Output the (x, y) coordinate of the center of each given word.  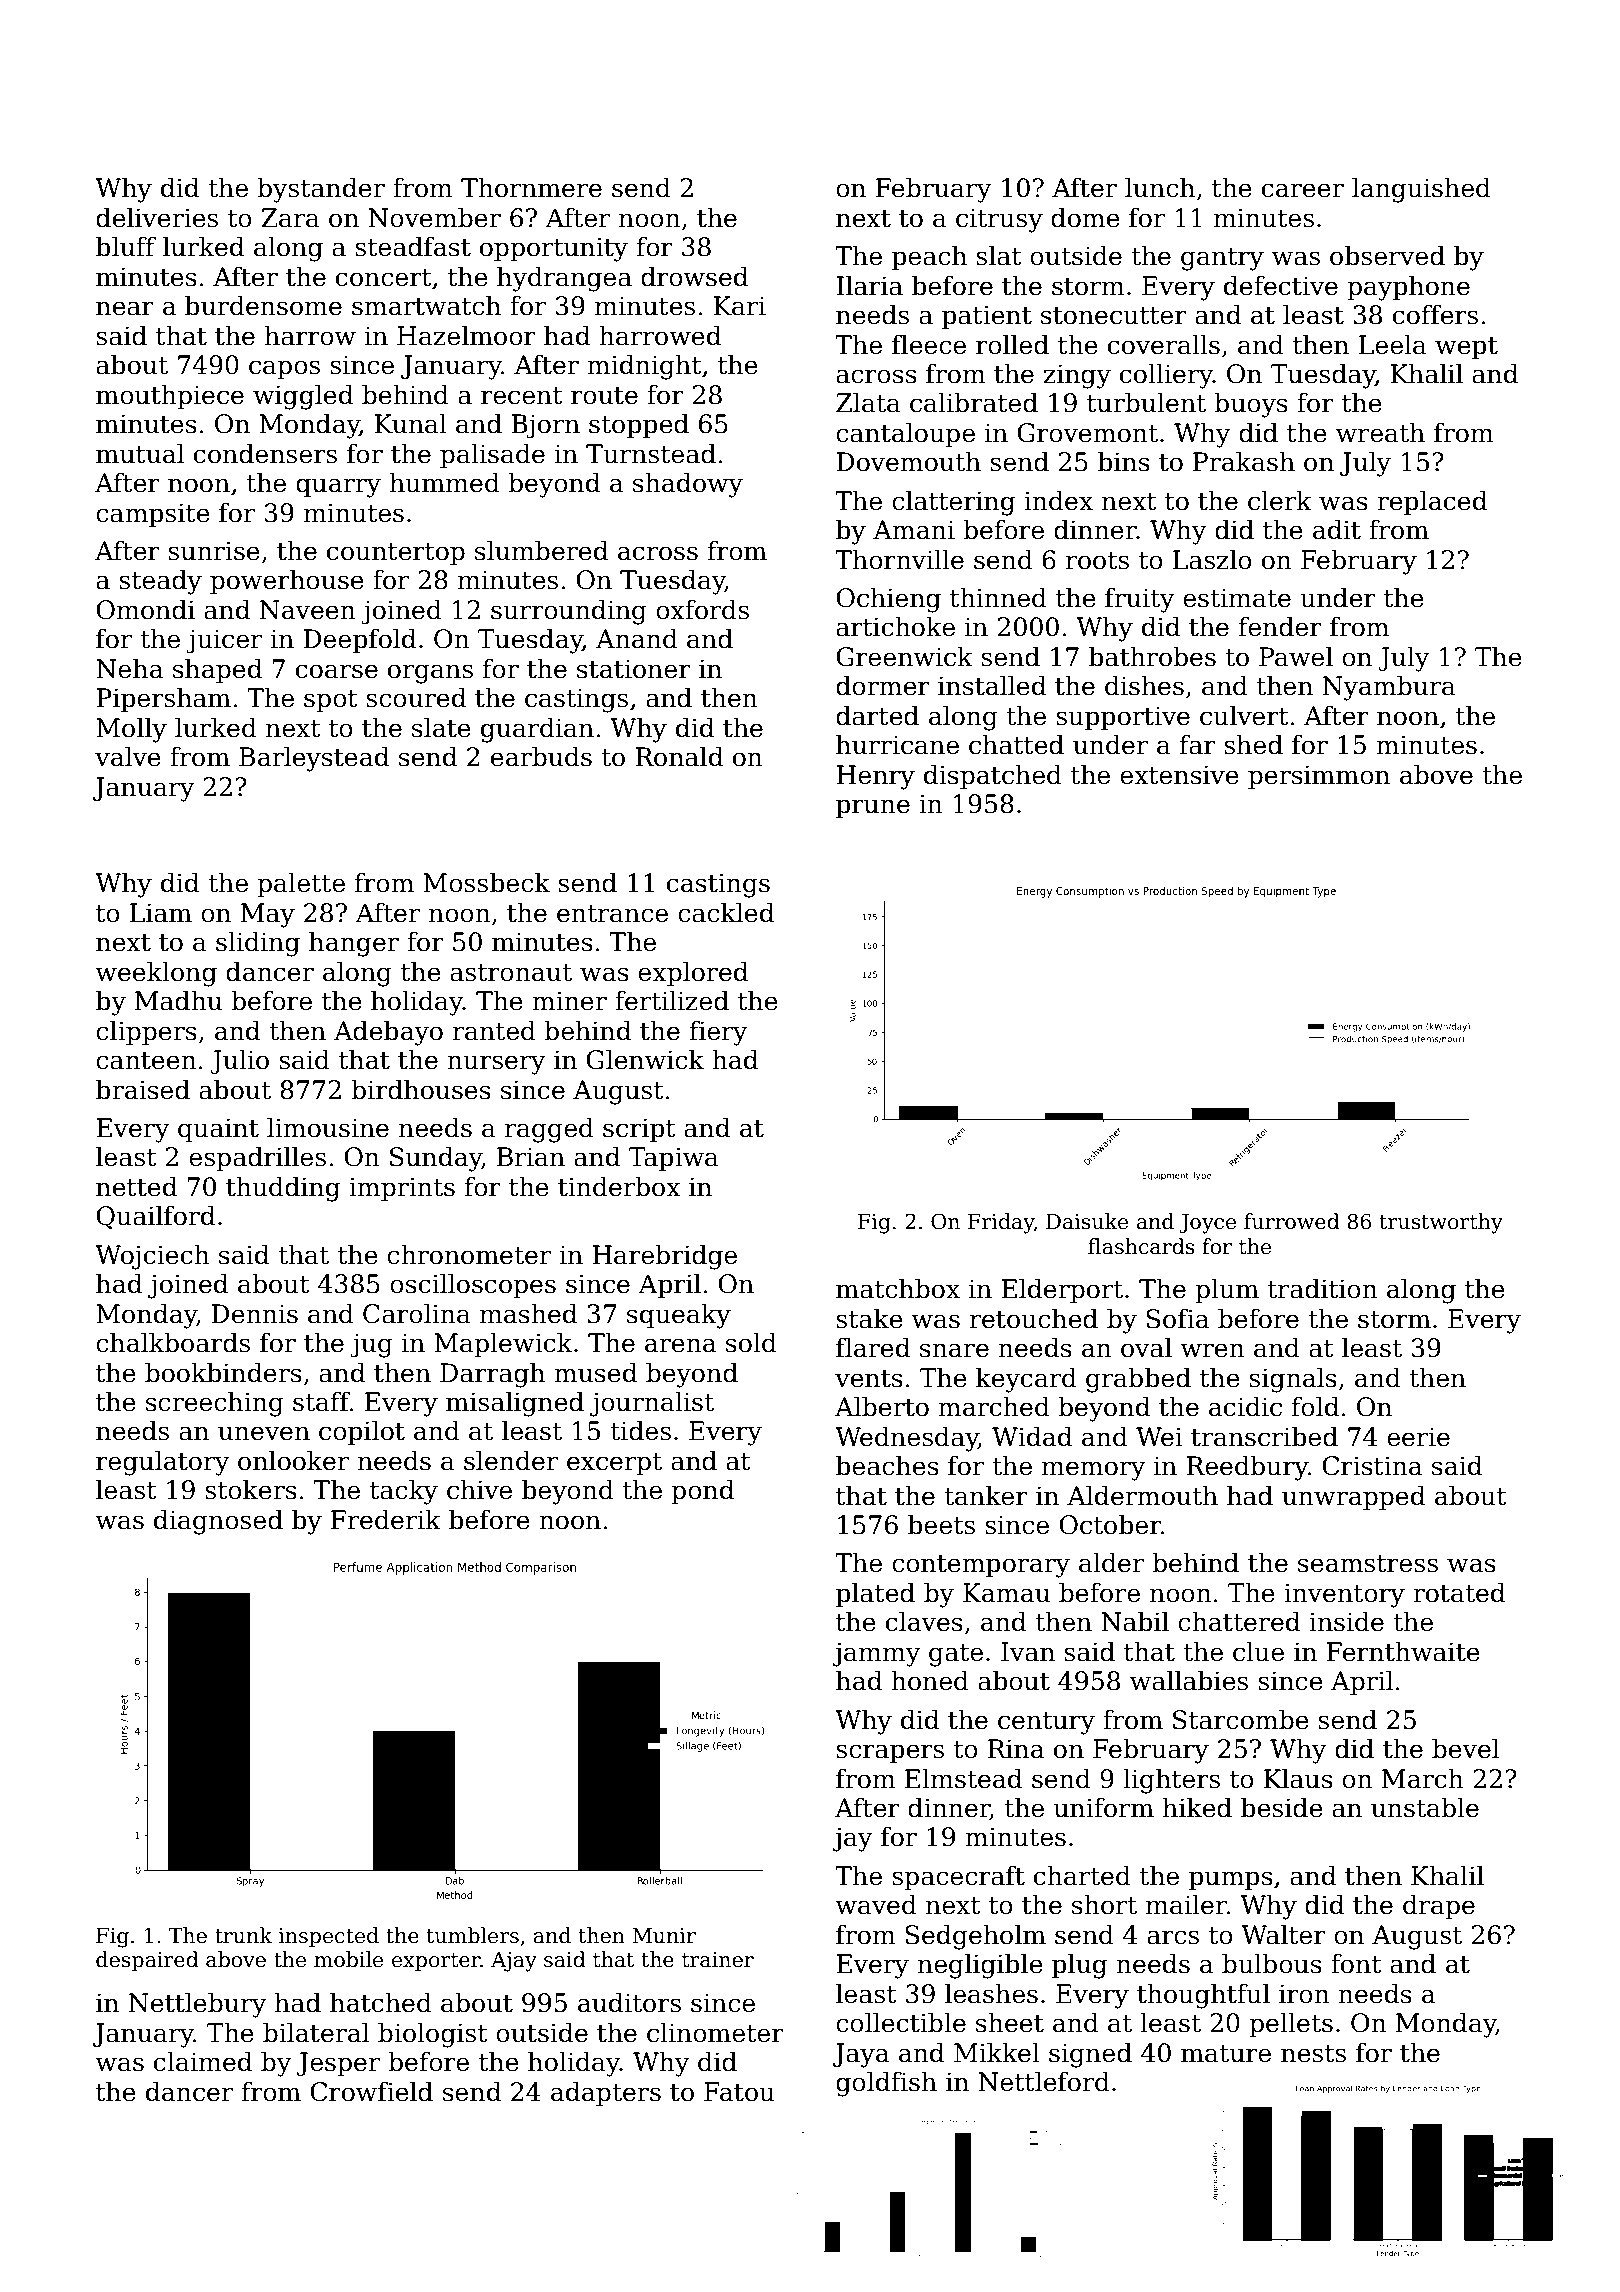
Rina (1016, 1749)
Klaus (1298, 1778)
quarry (338, 488)
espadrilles (257, 1158)
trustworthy (1441, 1223)
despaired (147, 1961)
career (1303, 190)
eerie (1418, 1437)
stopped (639, 425)
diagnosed (218, 1522)
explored (693, 973)
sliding (258, 944)
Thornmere (531, 187)
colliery (1166, 376)
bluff (126, 246)
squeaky (679, 1316)
